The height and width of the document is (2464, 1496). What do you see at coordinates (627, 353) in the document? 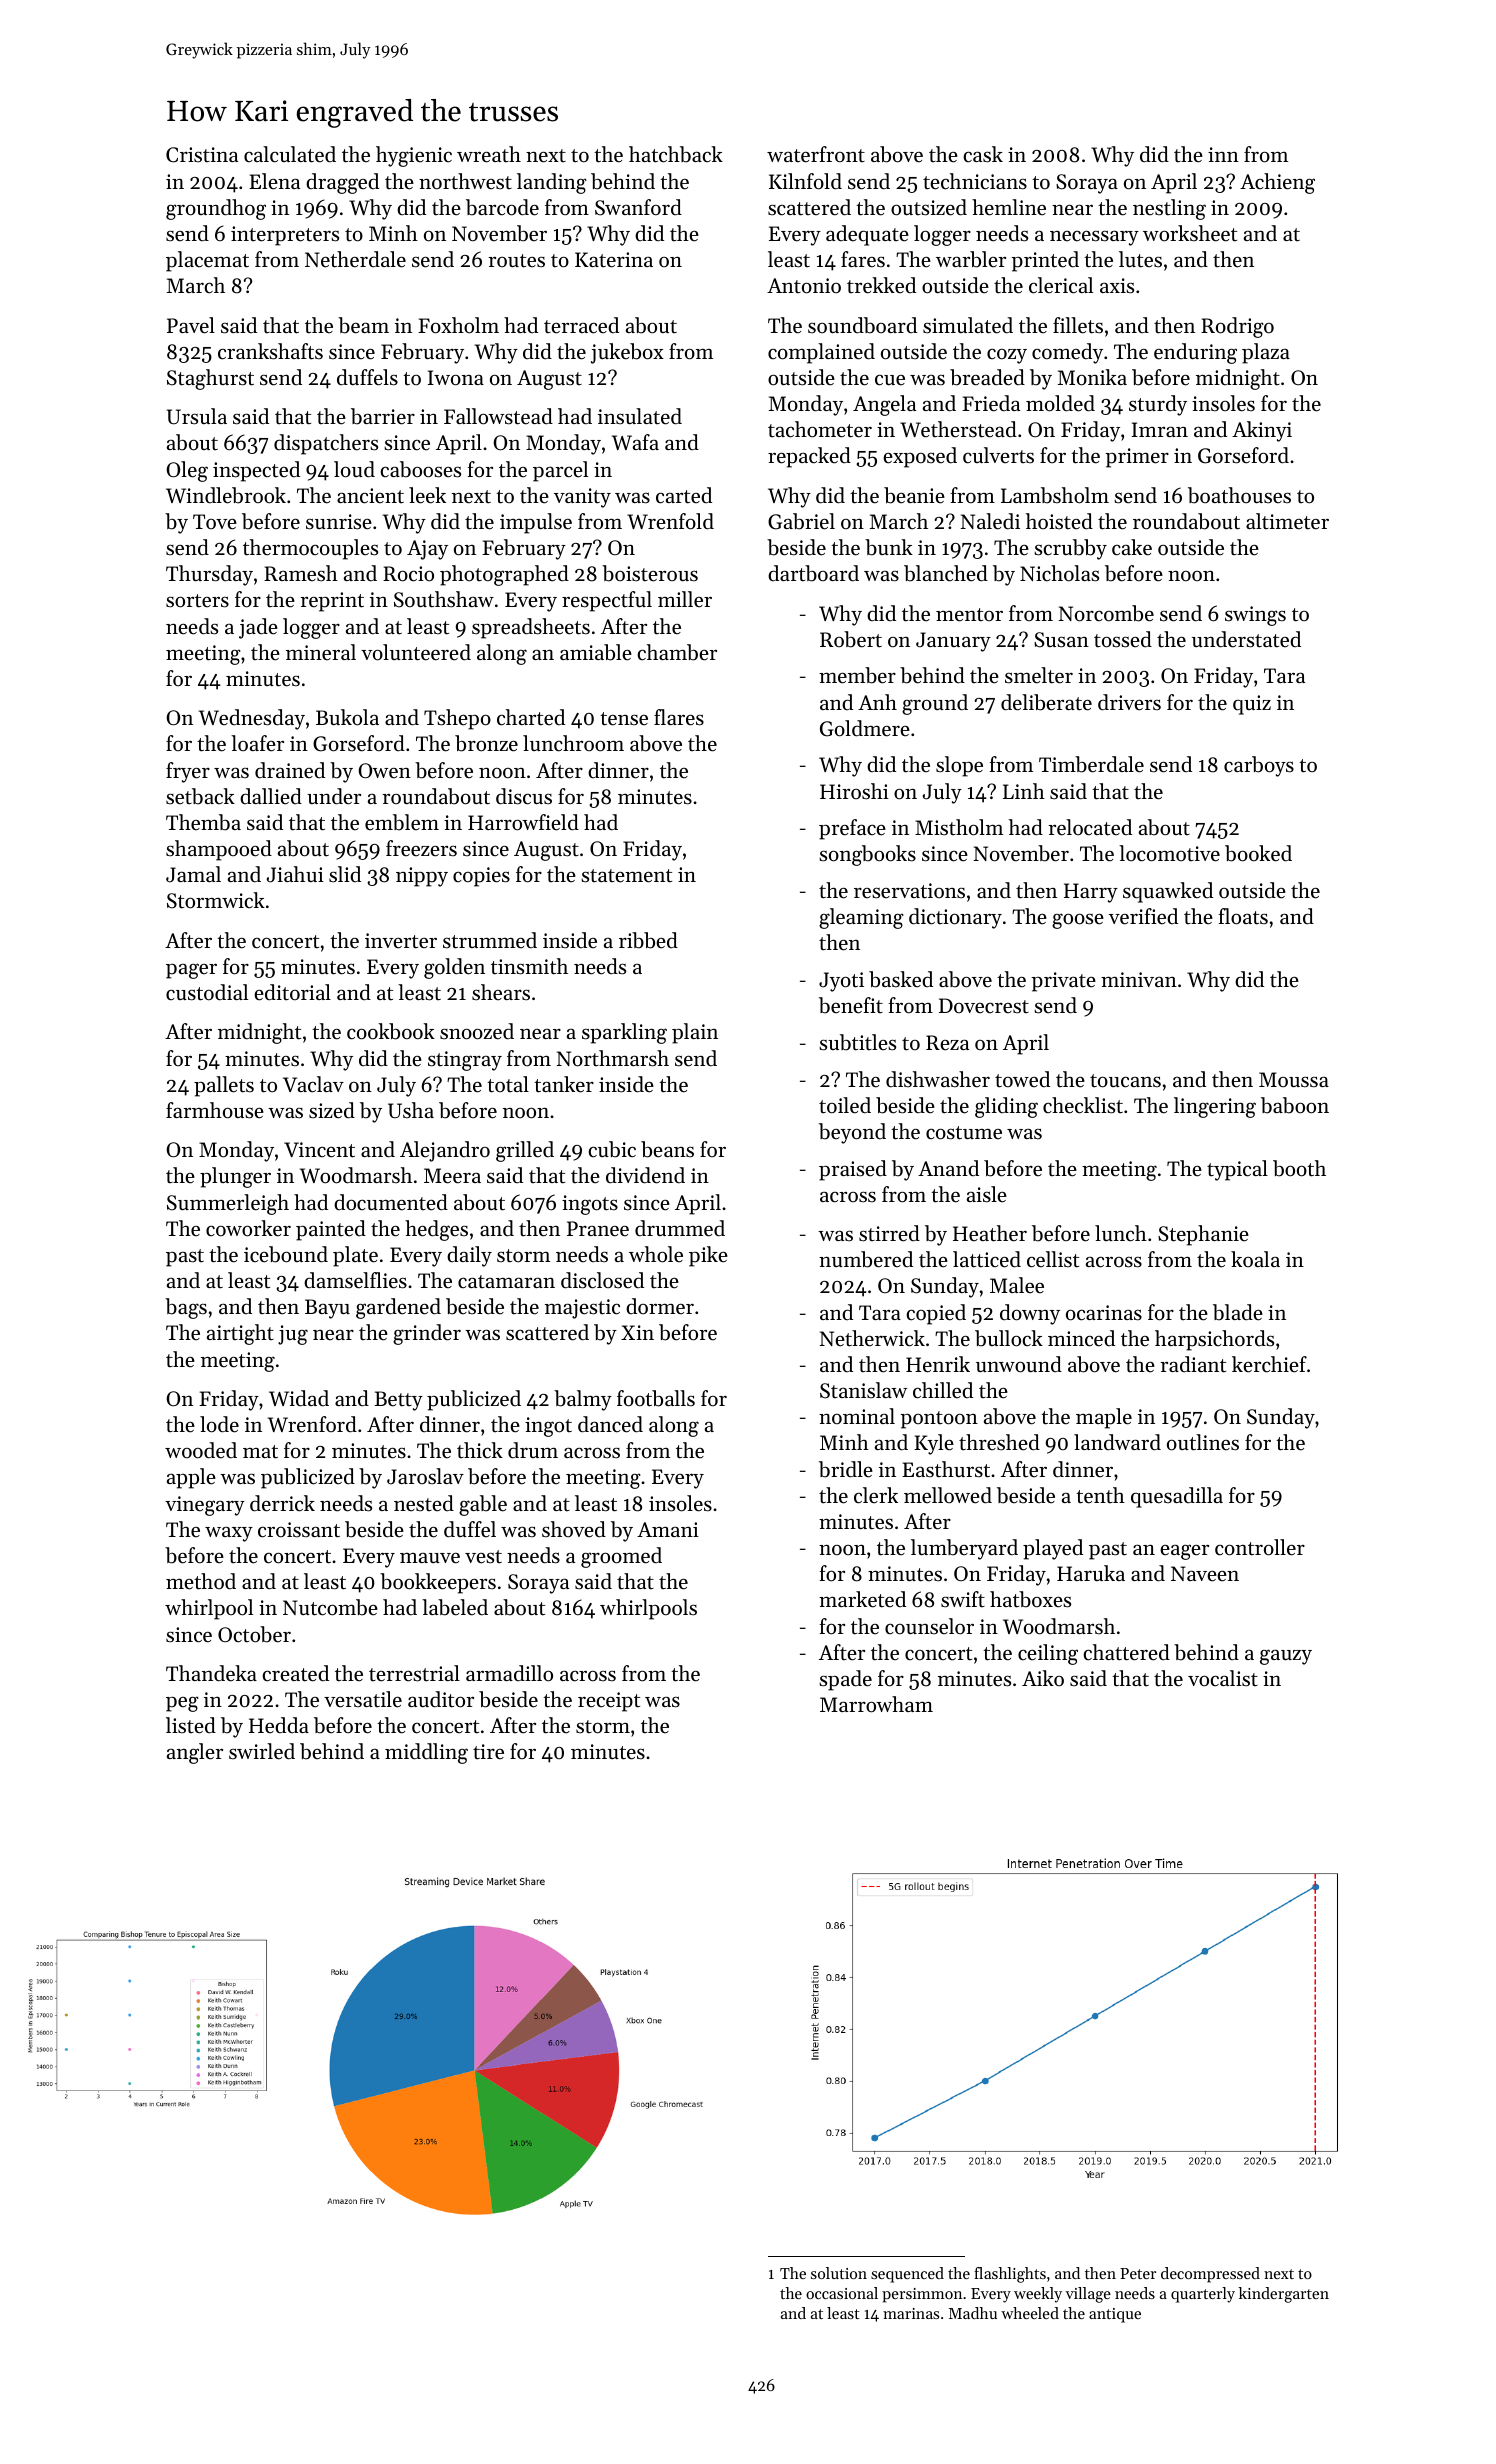
I see `jukebox` at bounding box center [627, 353].
